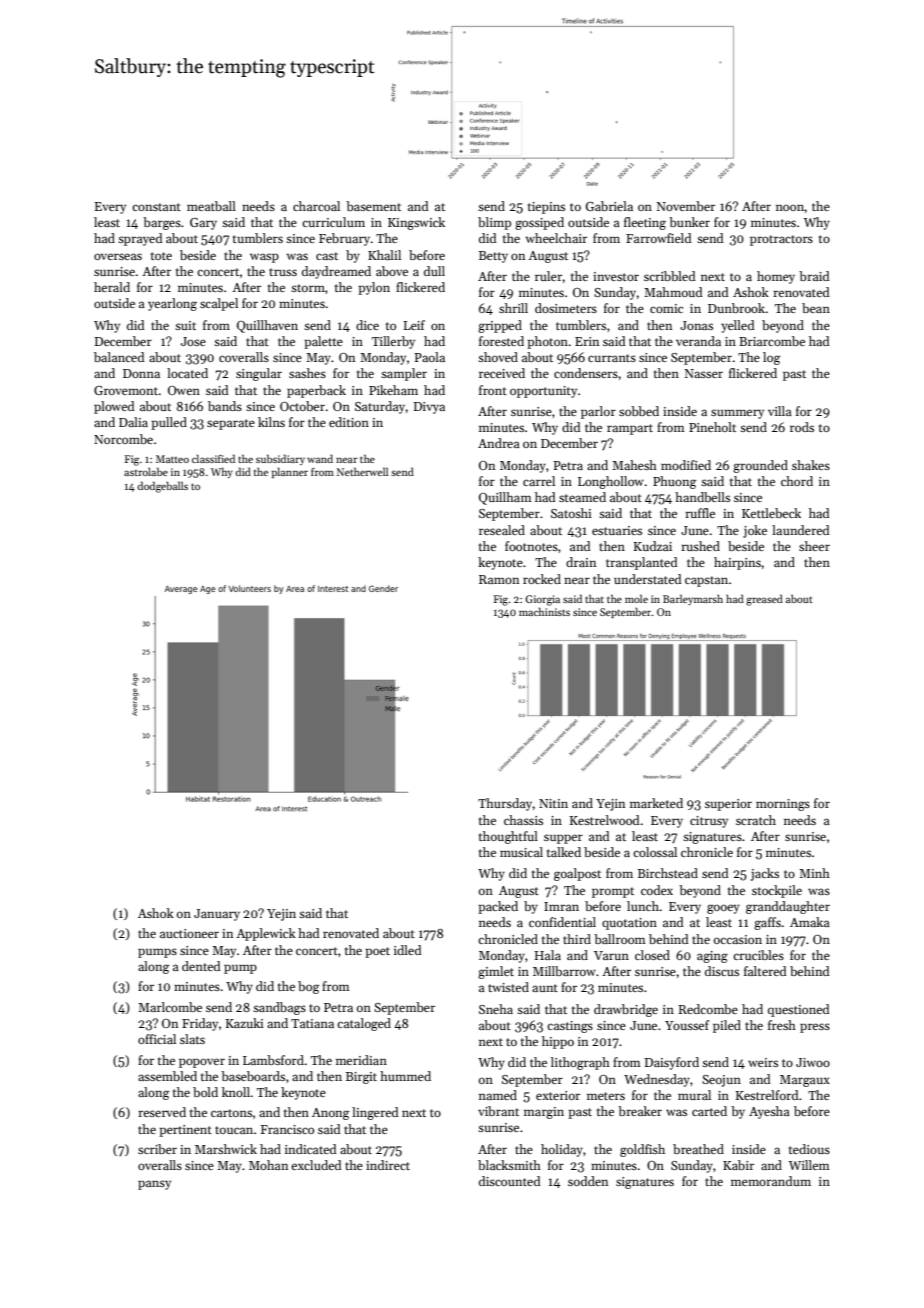  Describe the element at coordinates (553, 803) in the page. I see `Nitin` at that location.
